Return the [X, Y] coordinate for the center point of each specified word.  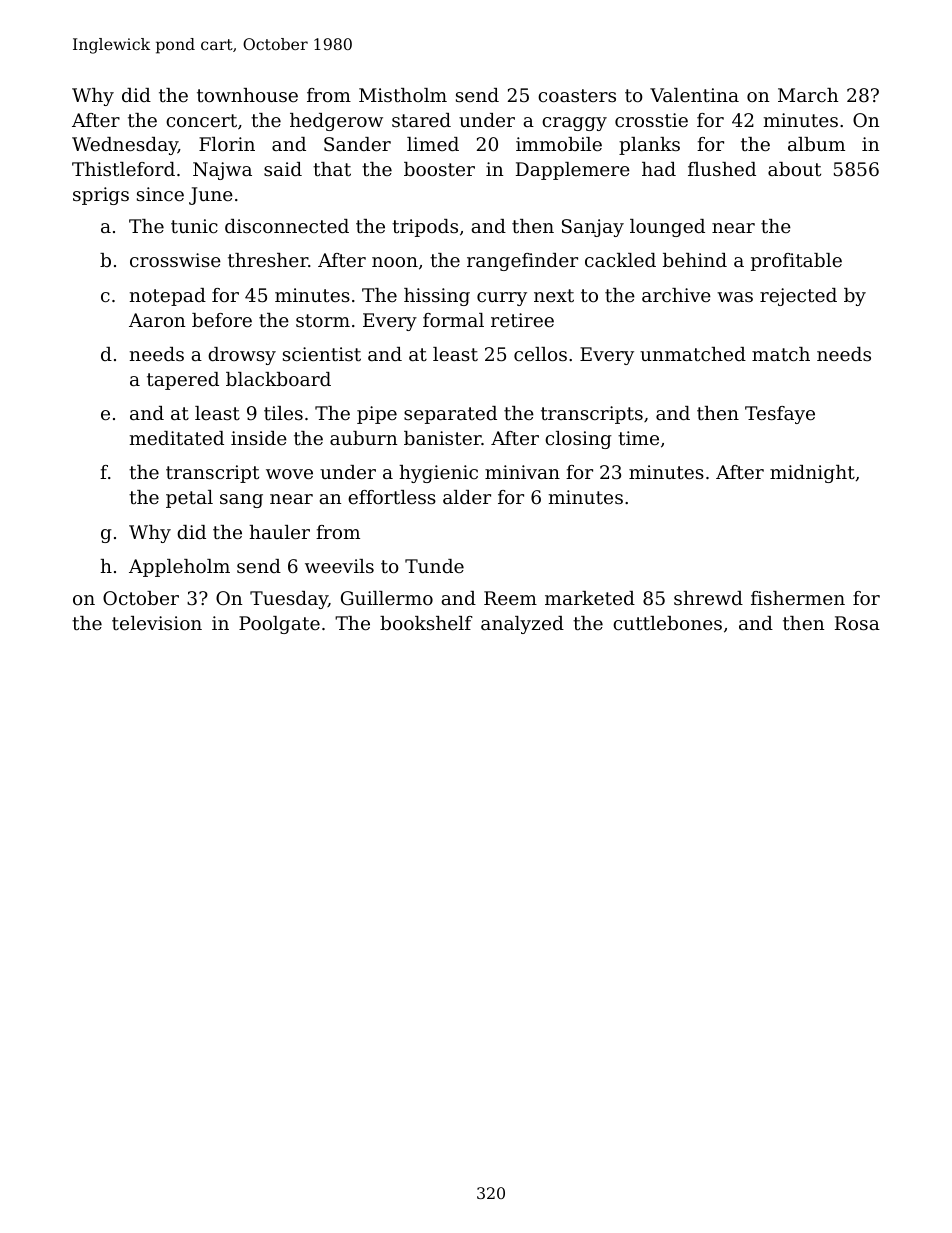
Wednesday [125, 146]
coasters [577, 95]
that [332, 169]
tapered [183, 381]
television [157, 623]
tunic [194, 226]
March [808, 95]
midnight [812, 474]
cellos [540, 354]
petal [189, 499]
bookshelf [426, 623]
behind [695, 260]
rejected [798, 297]
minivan [522, 472]
